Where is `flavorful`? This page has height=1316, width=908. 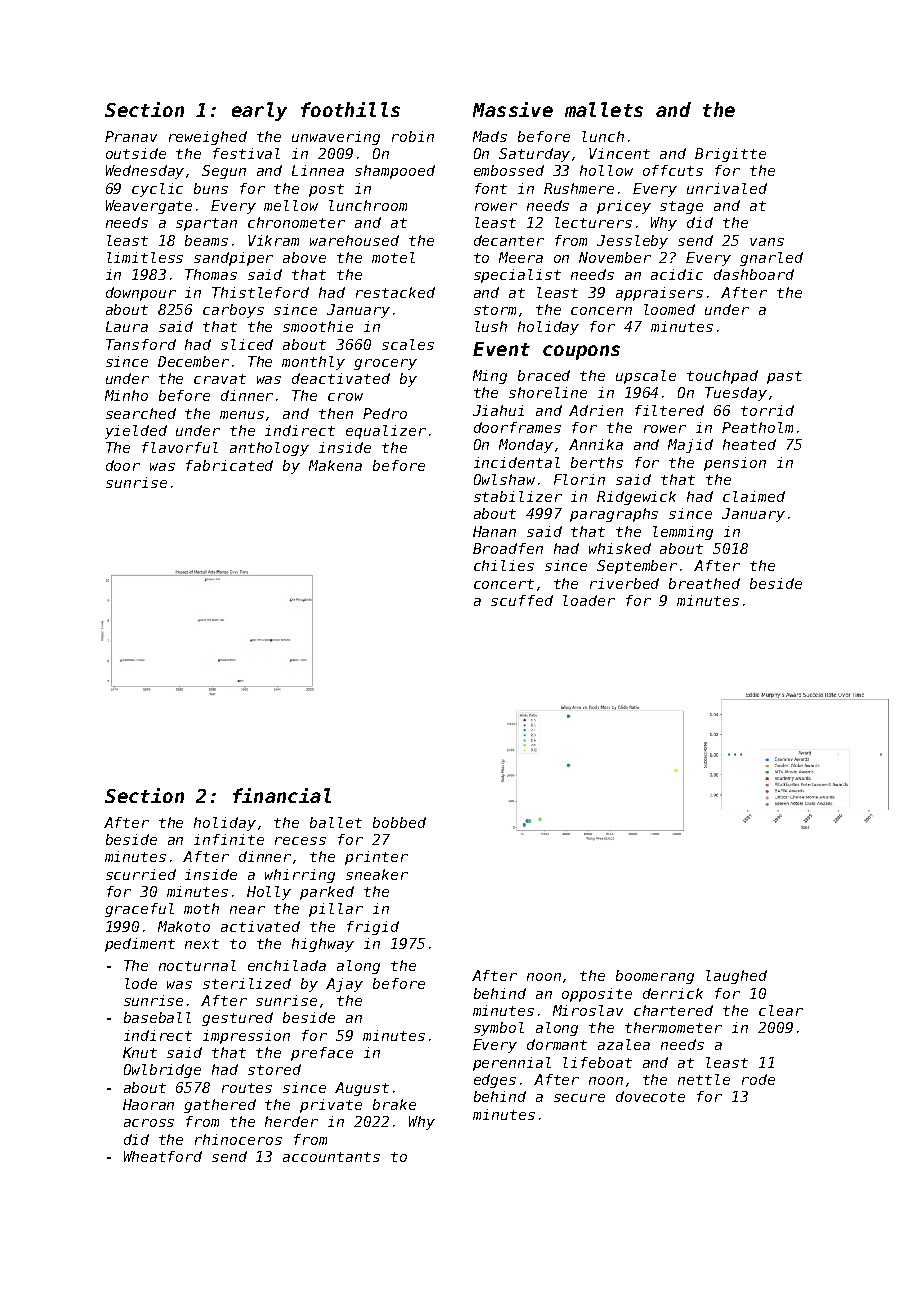 flavorful is located at coordinates (180, 447).
